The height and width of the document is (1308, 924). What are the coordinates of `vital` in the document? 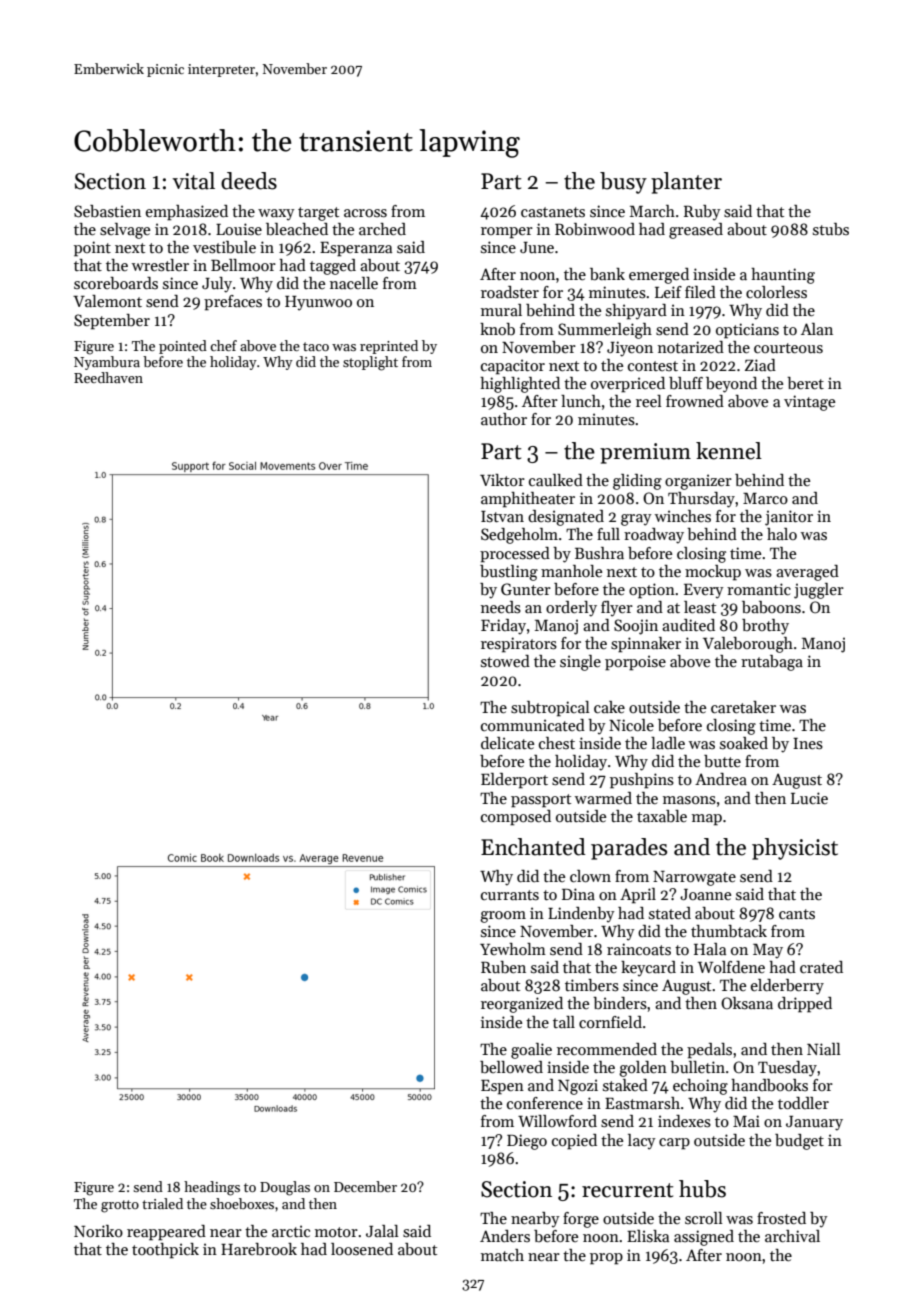 It's located at (193, 181).
